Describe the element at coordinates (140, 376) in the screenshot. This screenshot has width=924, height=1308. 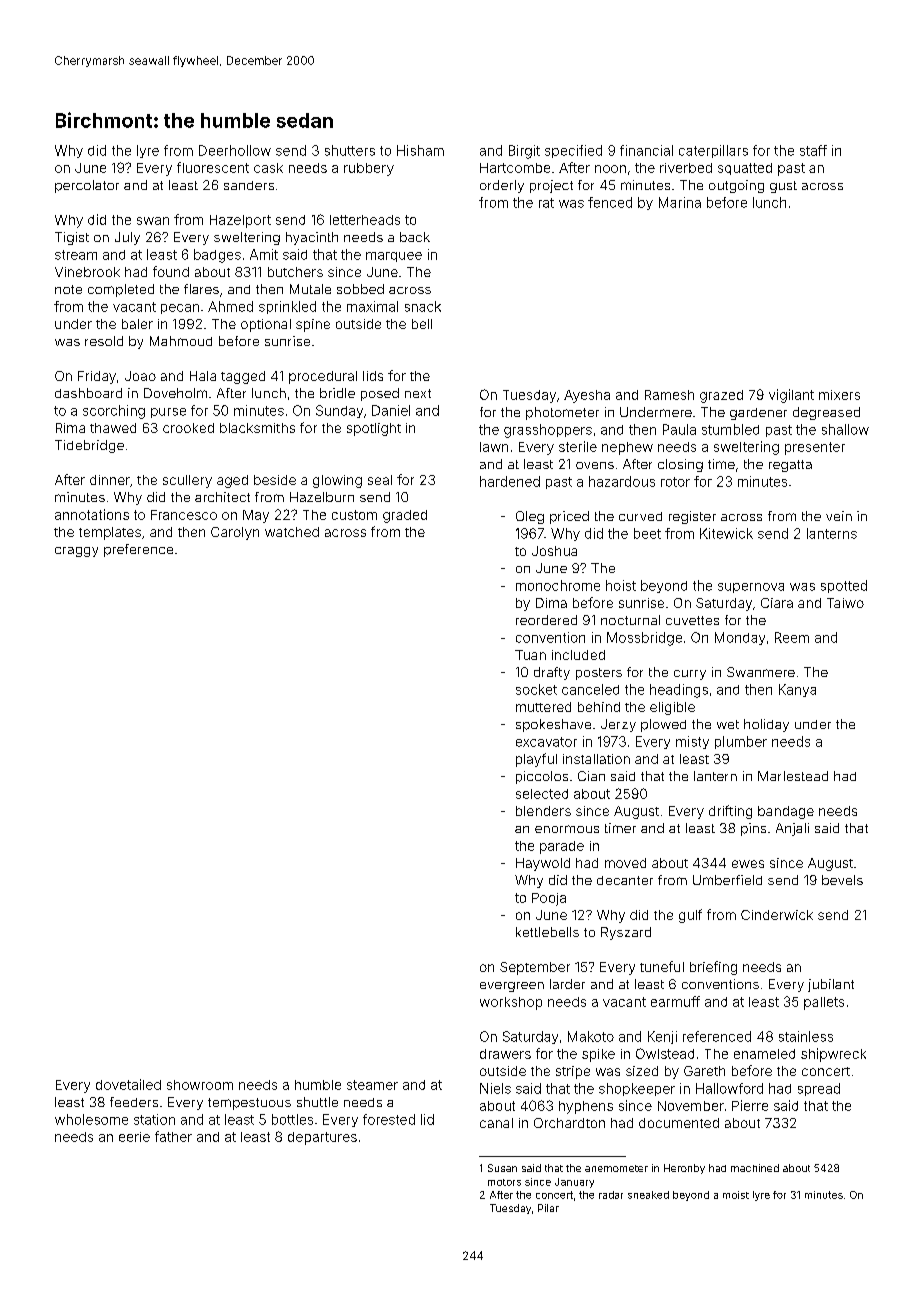
I see `Joao` at that location.
